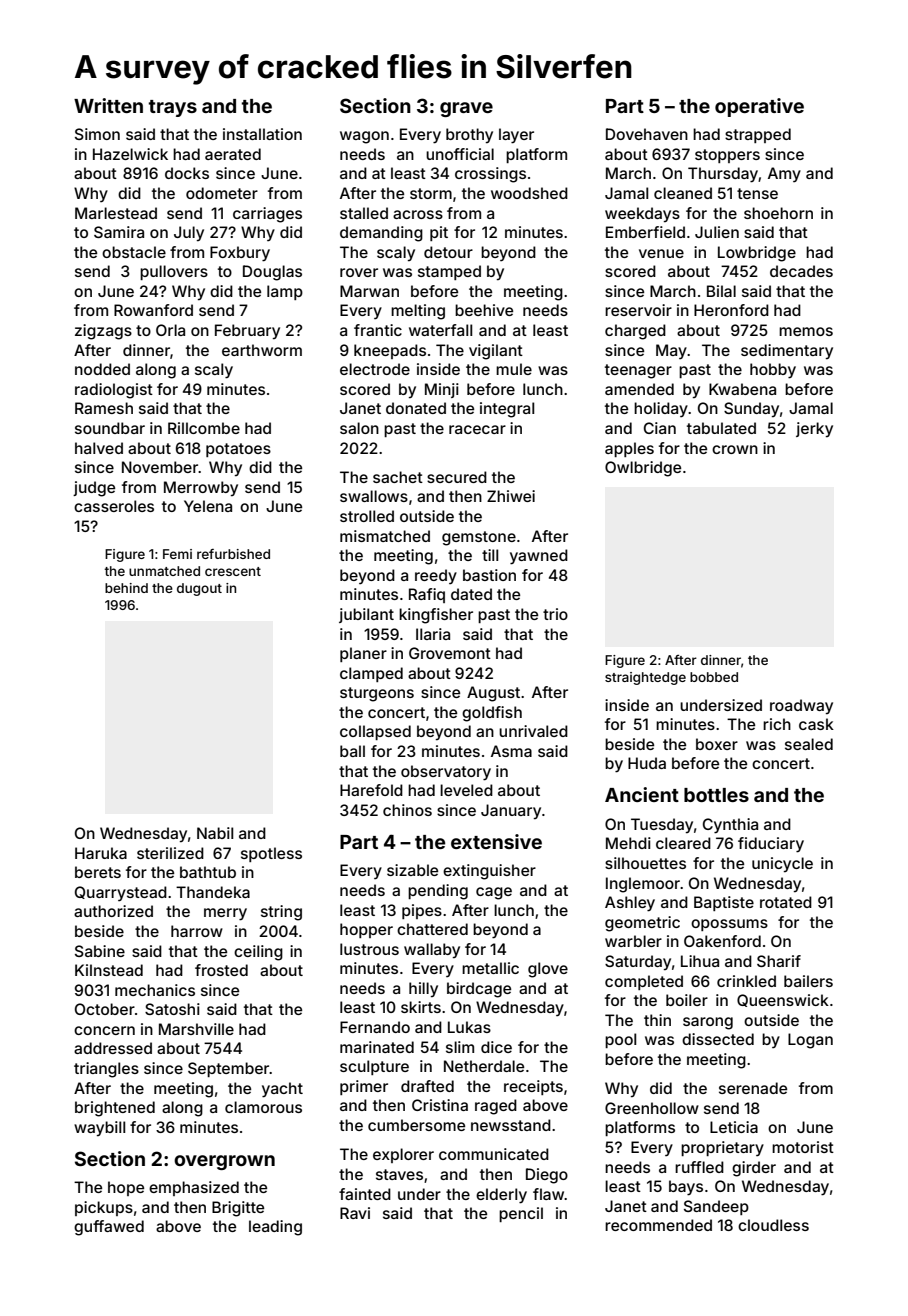 The image size is (908, 1316). What do you see at coordinates (275, 1228) in the page?
I see `leading` at bounding box center [275, 1228].
